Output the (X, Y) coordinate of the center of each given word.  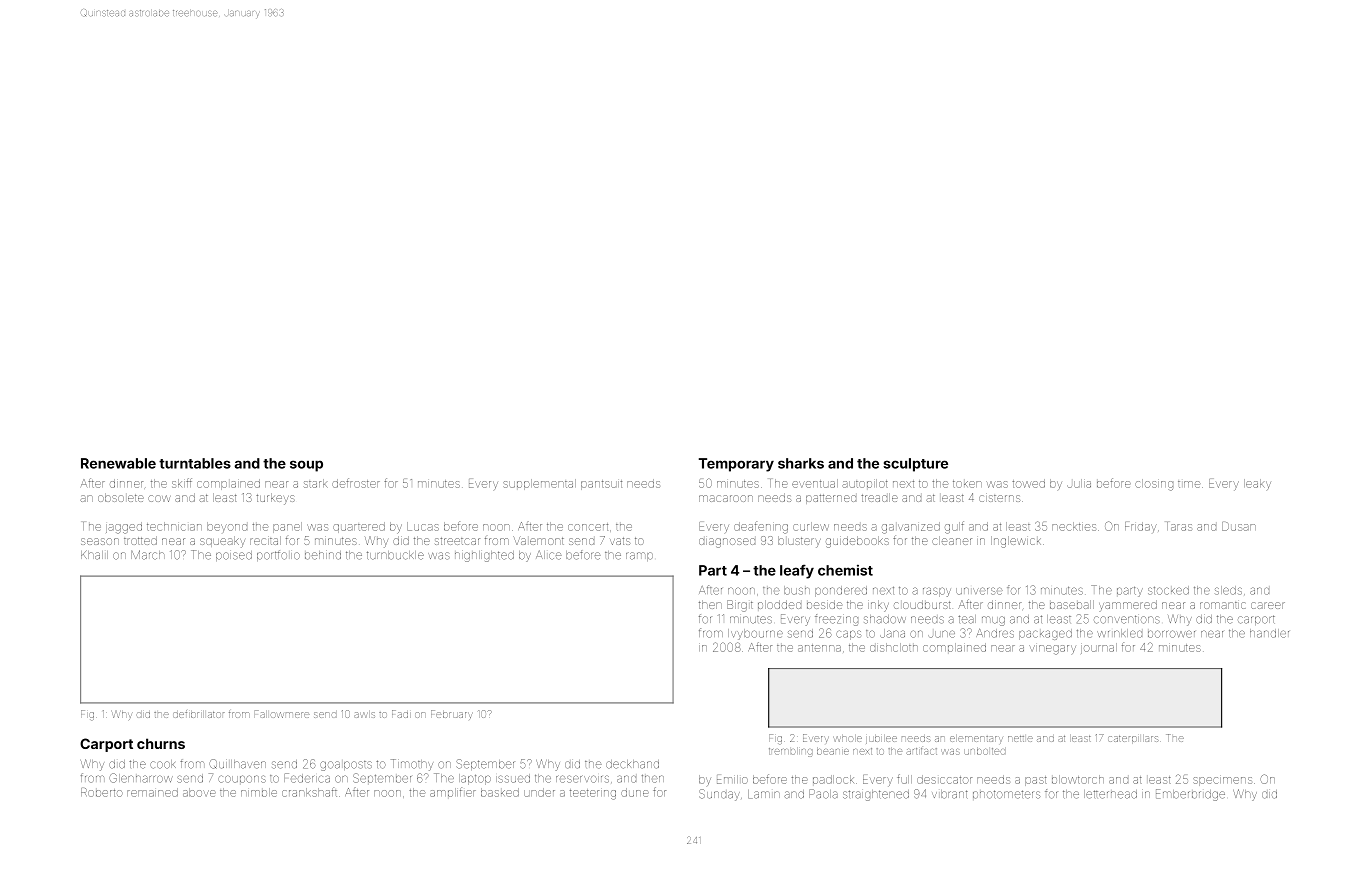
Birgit (740, 606)
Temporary (736, 465)
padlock (833, 779)
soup (306, 466)
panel (287, 527)
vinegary (1052, 650)
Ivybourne (755, 634)
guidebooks (857, 542)
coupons (242, 779)
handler (1269, 633)
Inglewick (1016, 542)
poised (234, 556)
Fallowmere (282, 714)
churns (161, 743)
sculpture (915, 465)
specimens (1222, 781)
